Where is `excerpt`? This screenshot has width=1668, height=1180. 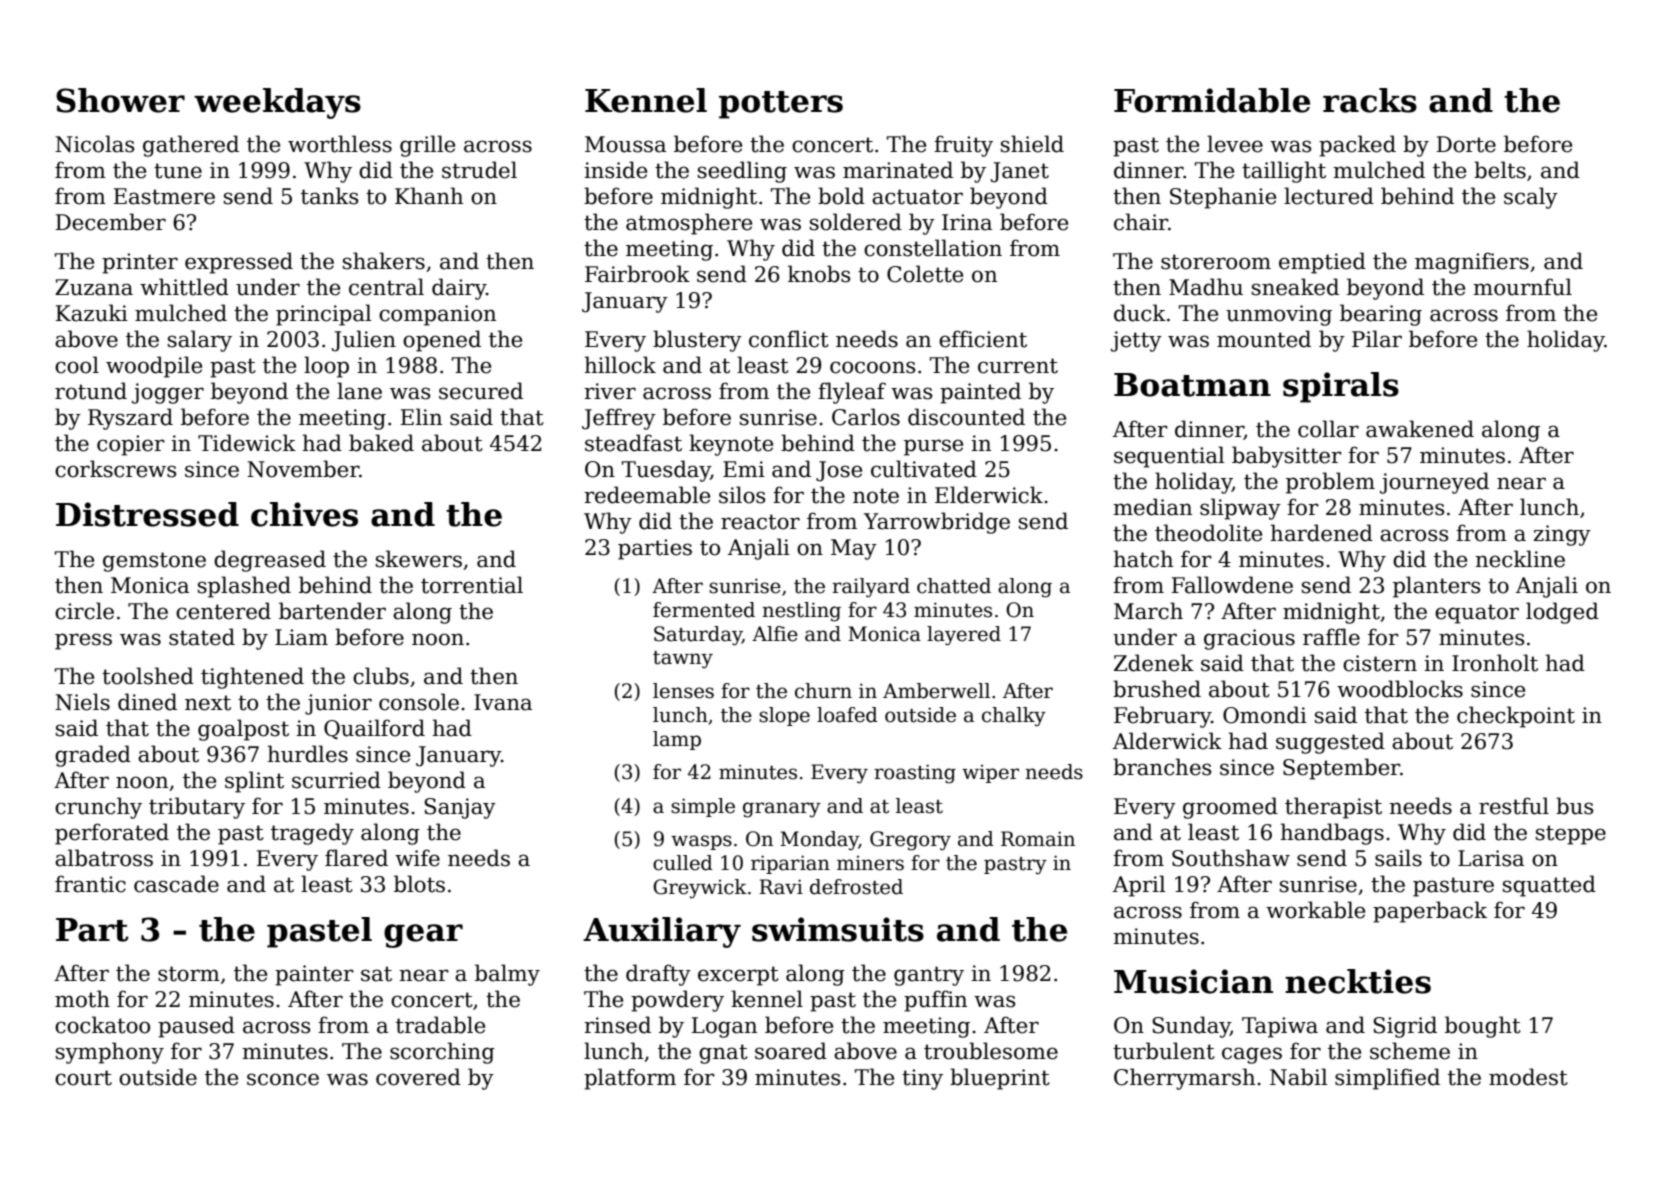 excerpt is located at coordinates (738, 976).
